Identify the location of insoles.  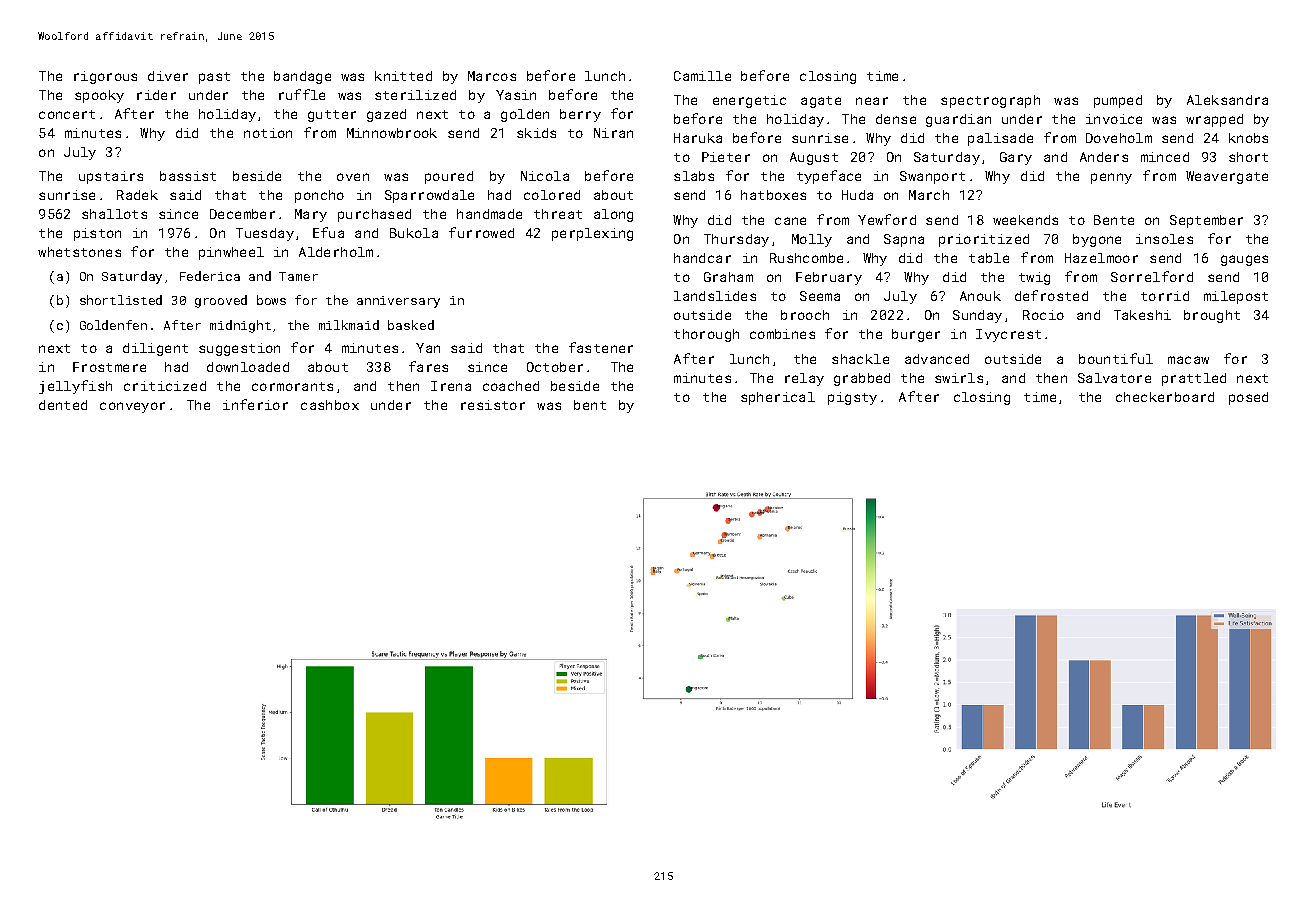
(1164, 239).
